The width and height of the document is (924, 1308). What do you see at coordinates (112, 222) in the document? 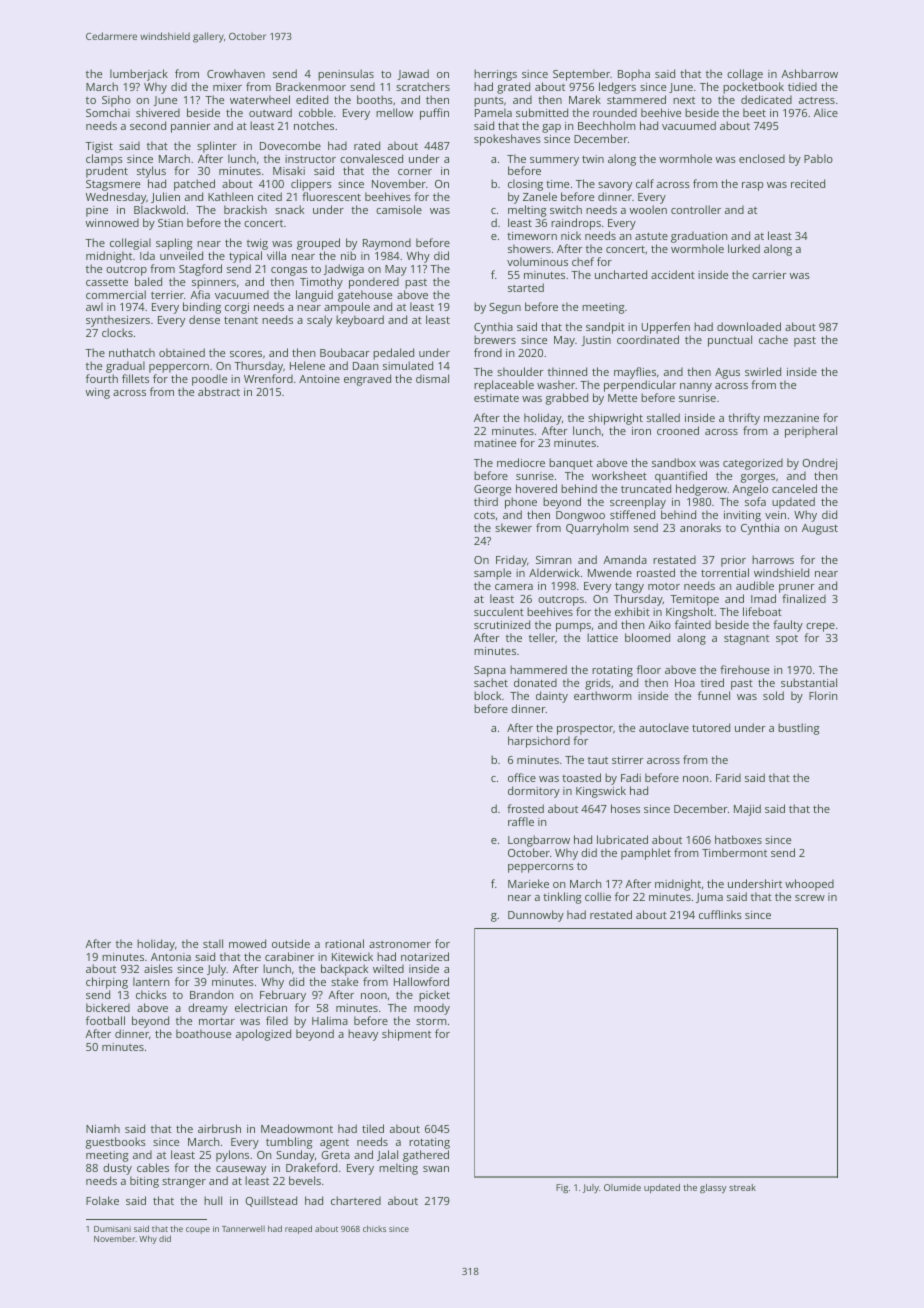
I see `winnowed` at bounding box center [112, 222].
